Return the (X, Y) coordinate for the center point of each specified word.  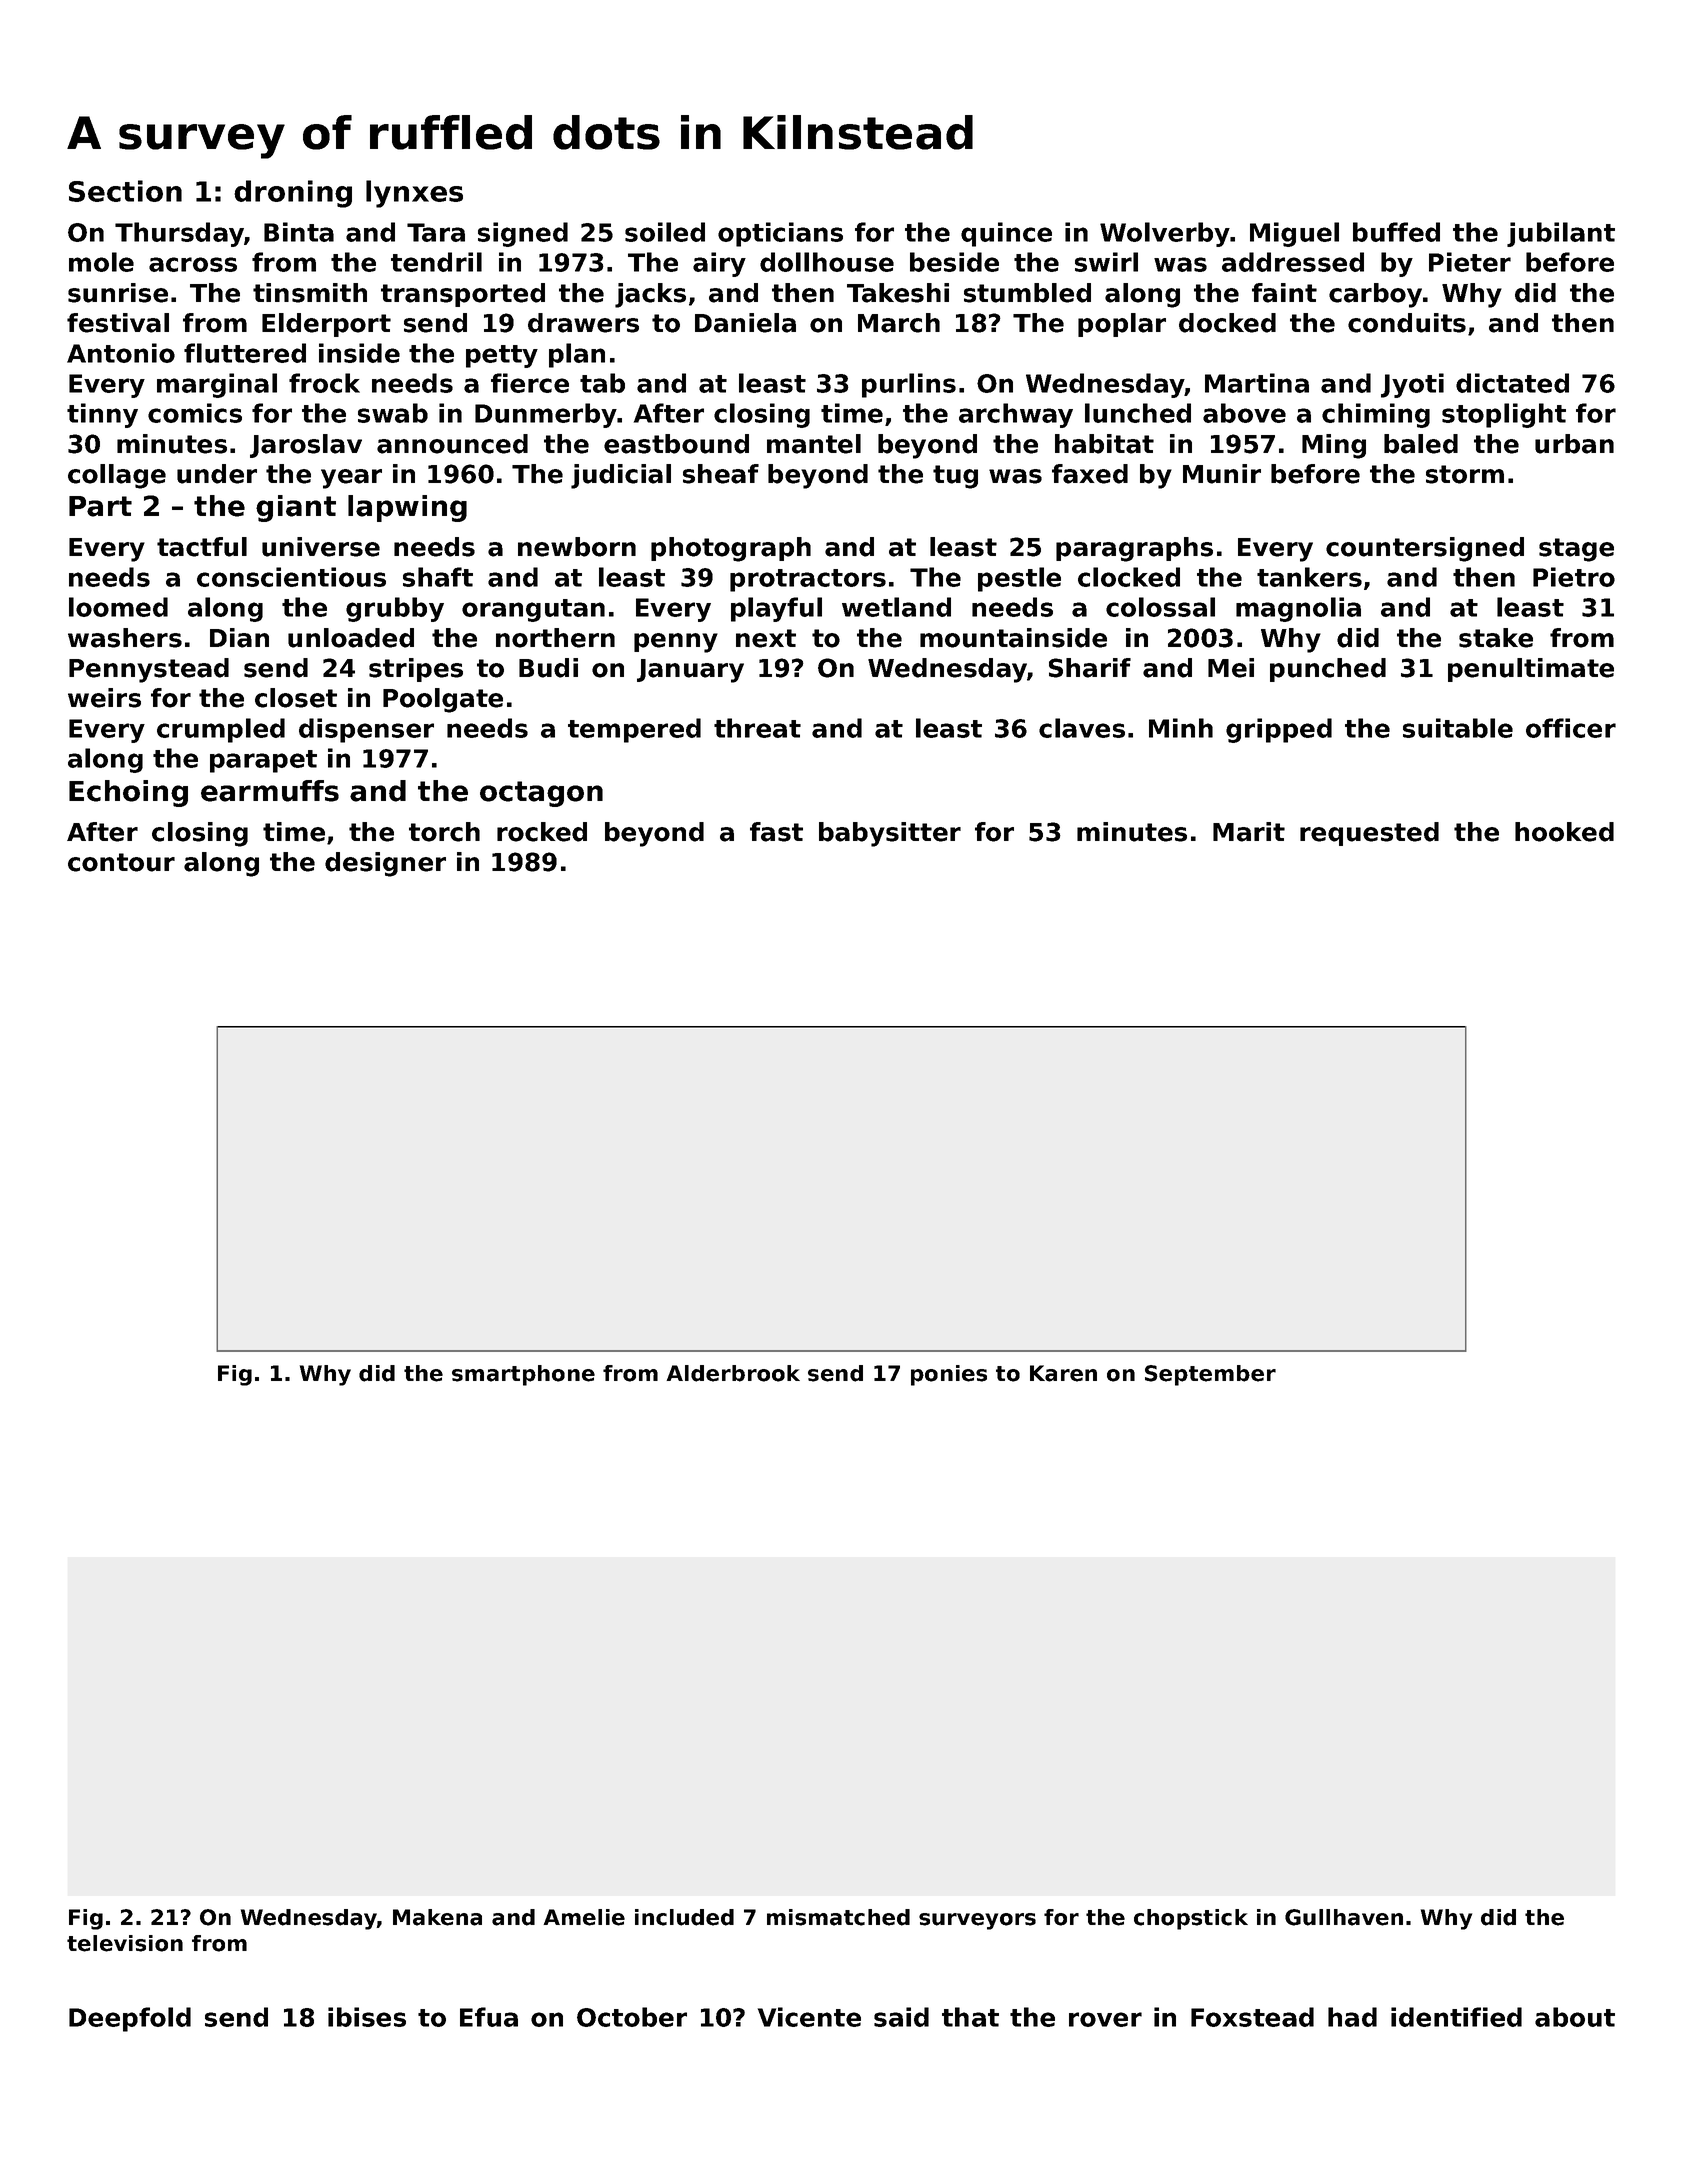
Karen (1063, 1373)
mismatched (838, 1917)
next (766, 638)
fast (776, 832)
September (1210, 1375)
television (125, 1943)
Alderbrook (733, 1373)
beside (954, 262)
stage (1576, 550)
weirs (104, 698)
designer (385, 864)
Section (125, 191)
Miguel (1294, 234)
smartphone (523, 1375)
